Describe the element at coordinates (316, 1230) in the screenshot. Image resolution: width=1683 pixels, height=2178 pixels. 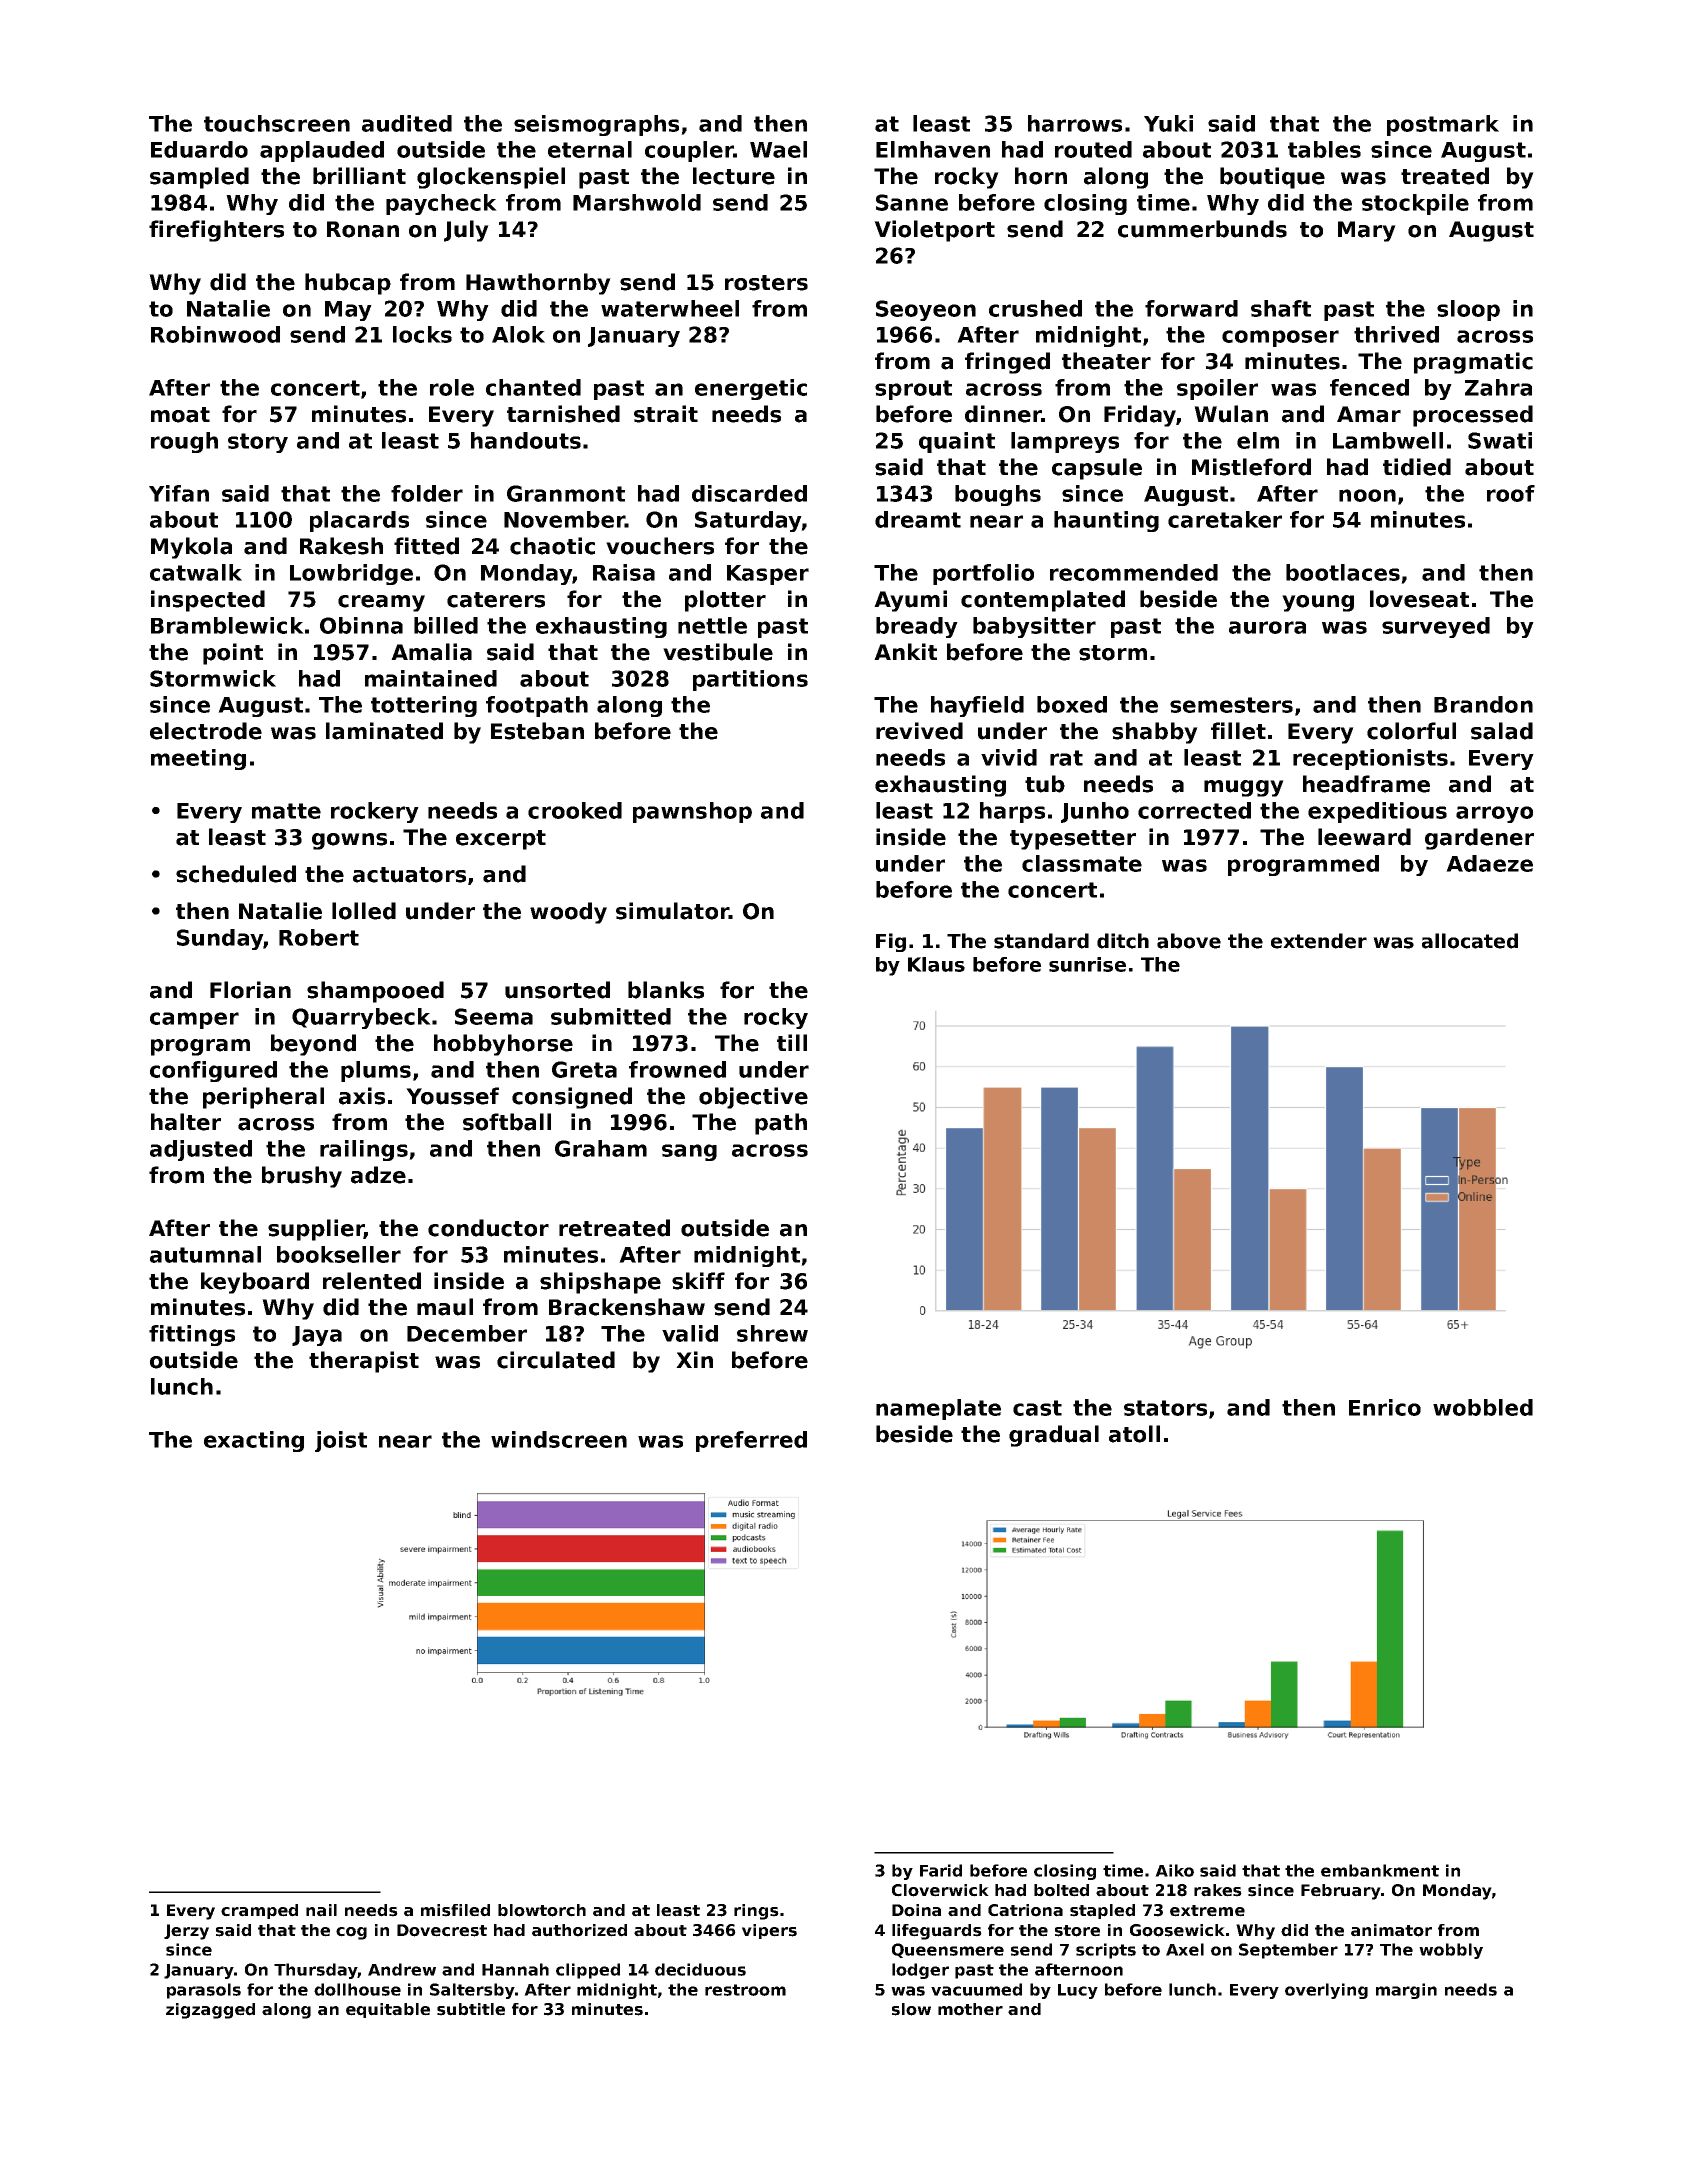
I see `supplier` at that location.
